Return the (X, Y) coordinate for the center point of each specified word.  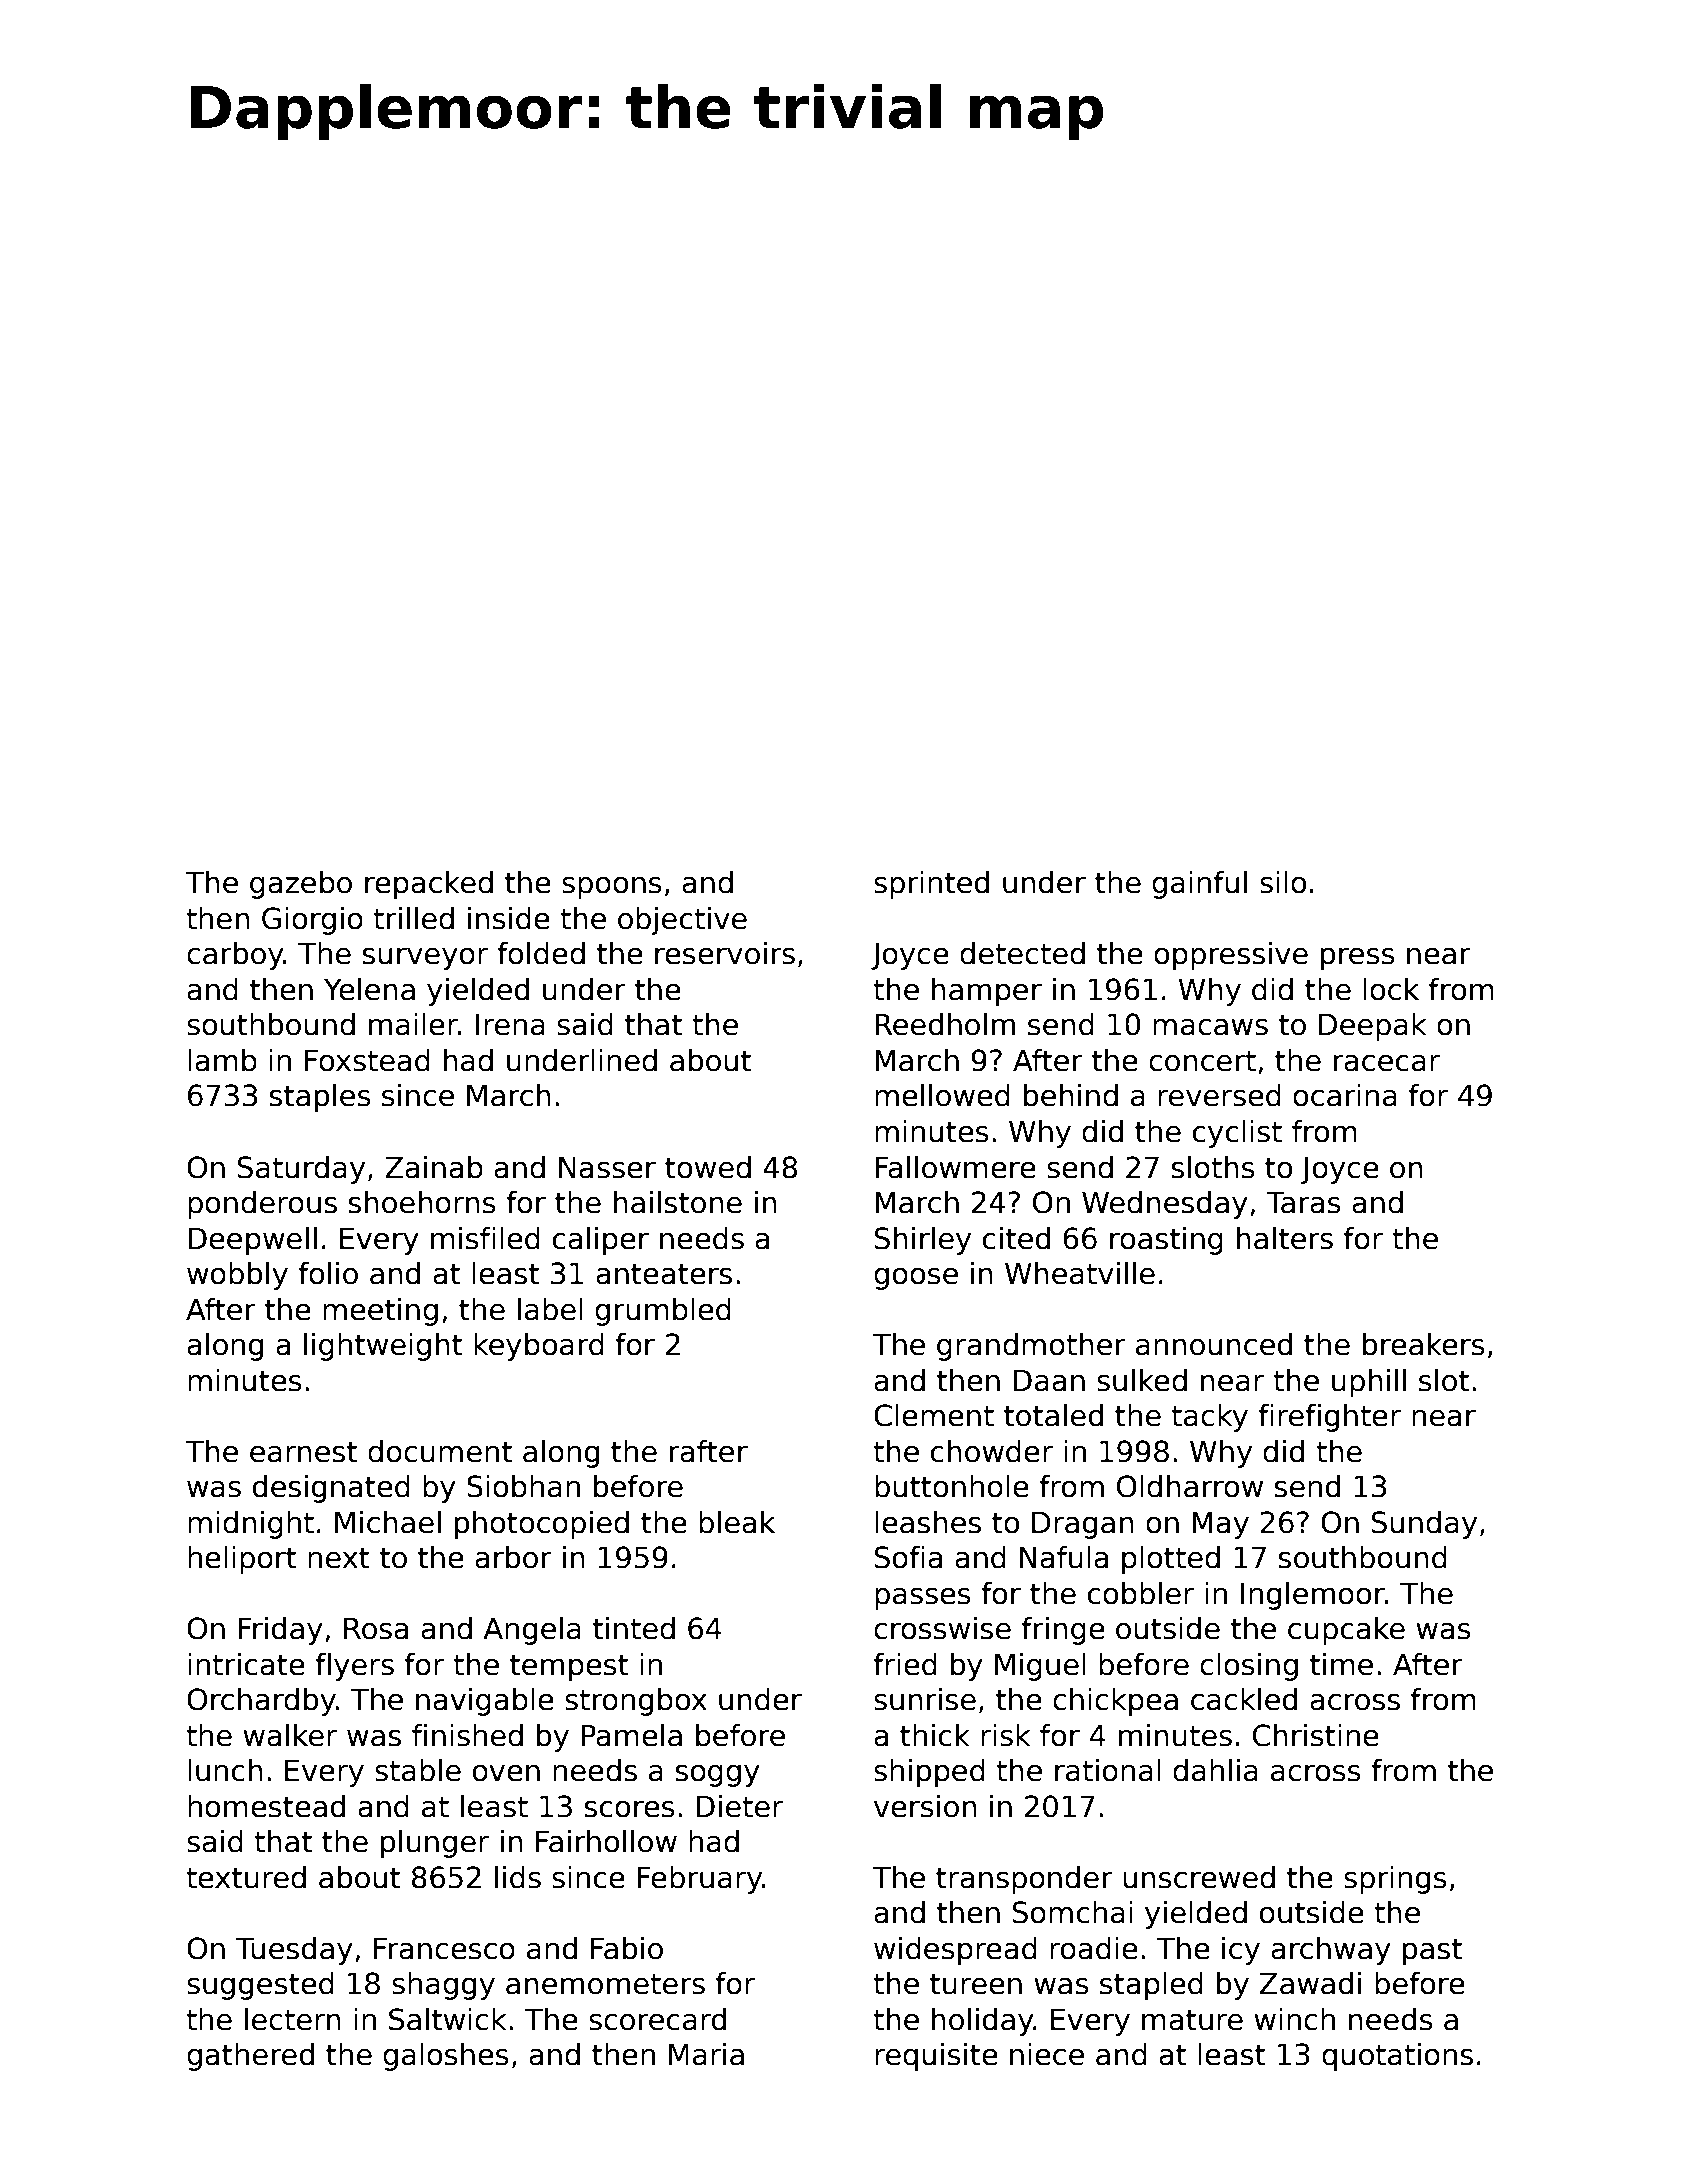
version (925, 1806)
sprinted (931, 885)
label (550, 1309)
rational (1108, 1770)
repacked (429, 885)
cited (1016, 1238)
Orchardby (261, 1702)
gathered (250, 2057)
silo (1283, 882)
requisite (936, 2057)
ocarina (1345, 1095)
